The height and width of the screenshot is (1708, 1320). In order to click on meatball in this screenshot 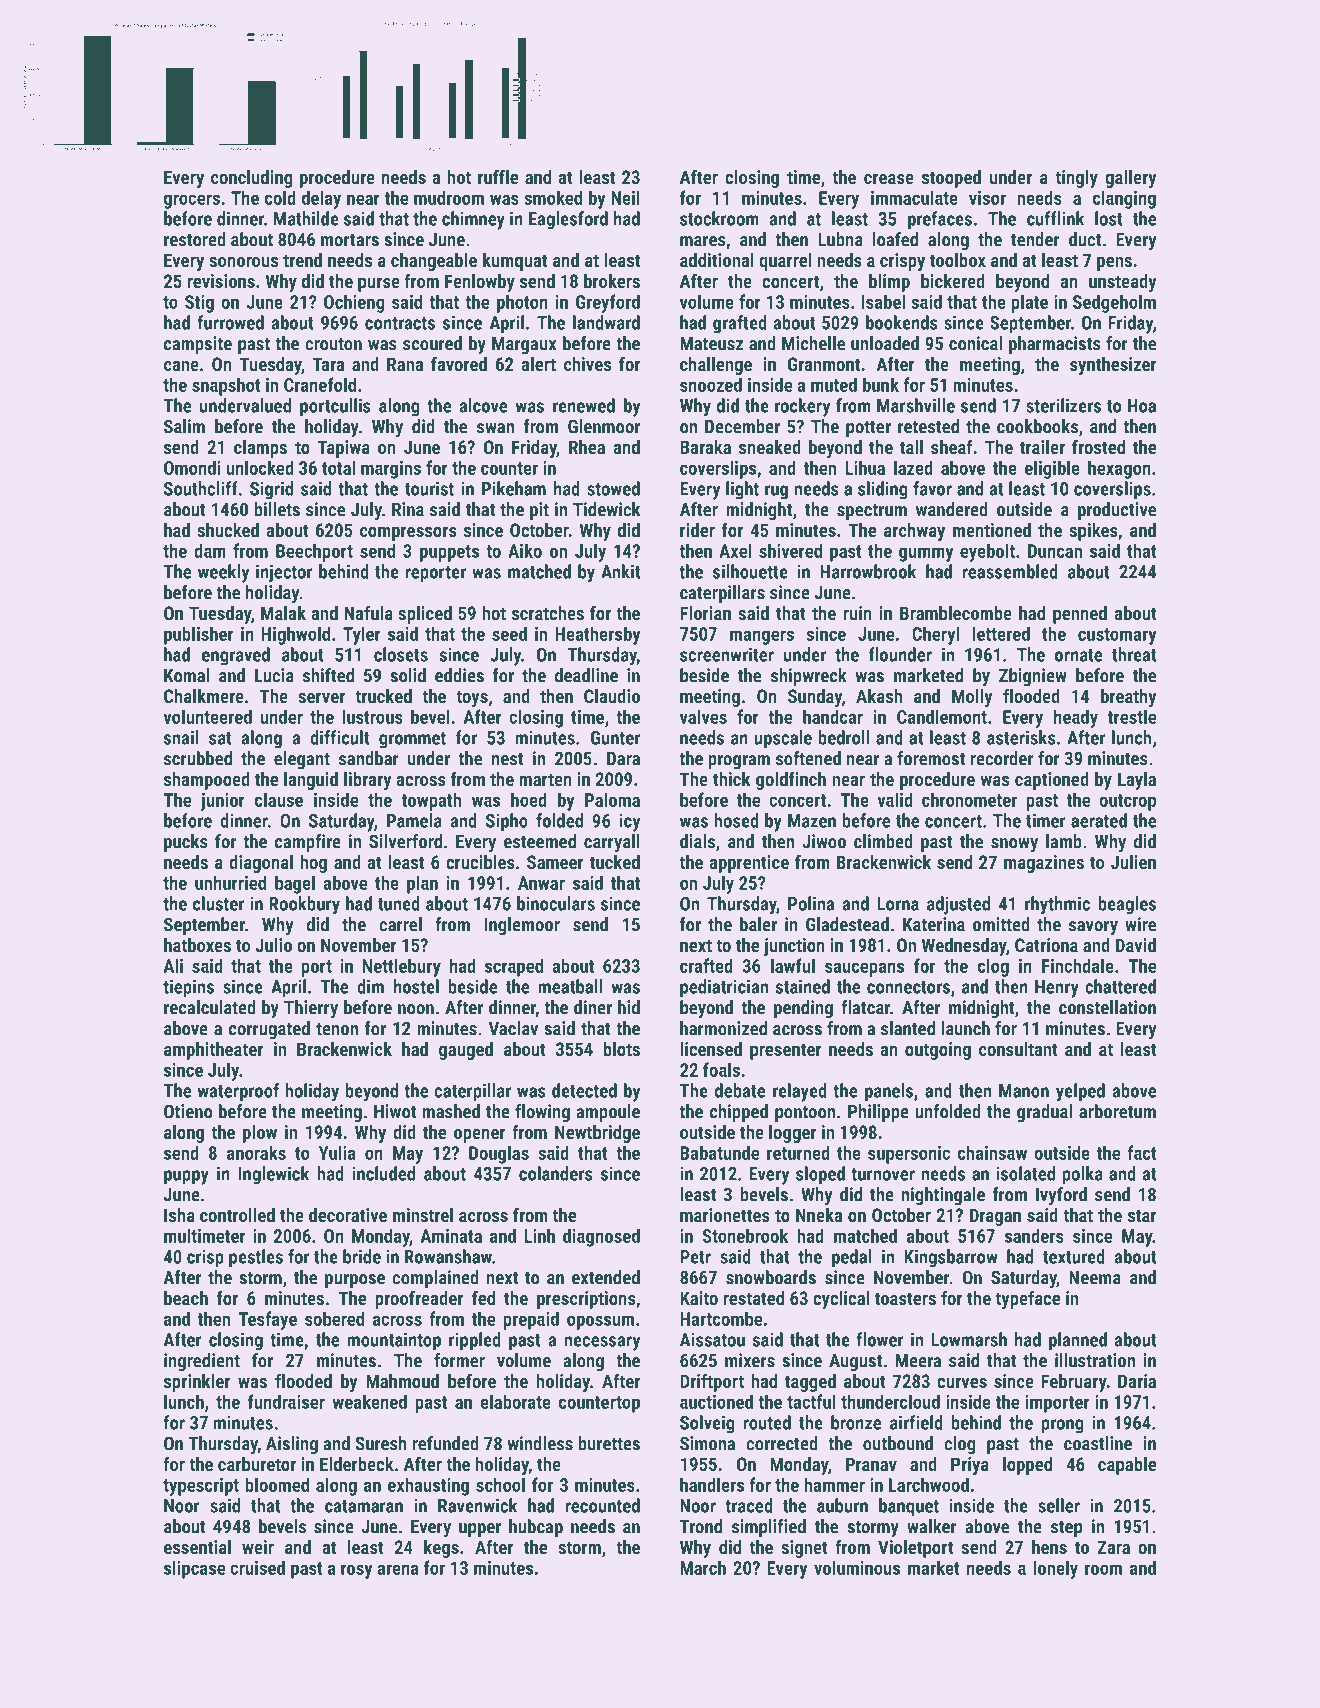, I will do `click(570, 986)`.
